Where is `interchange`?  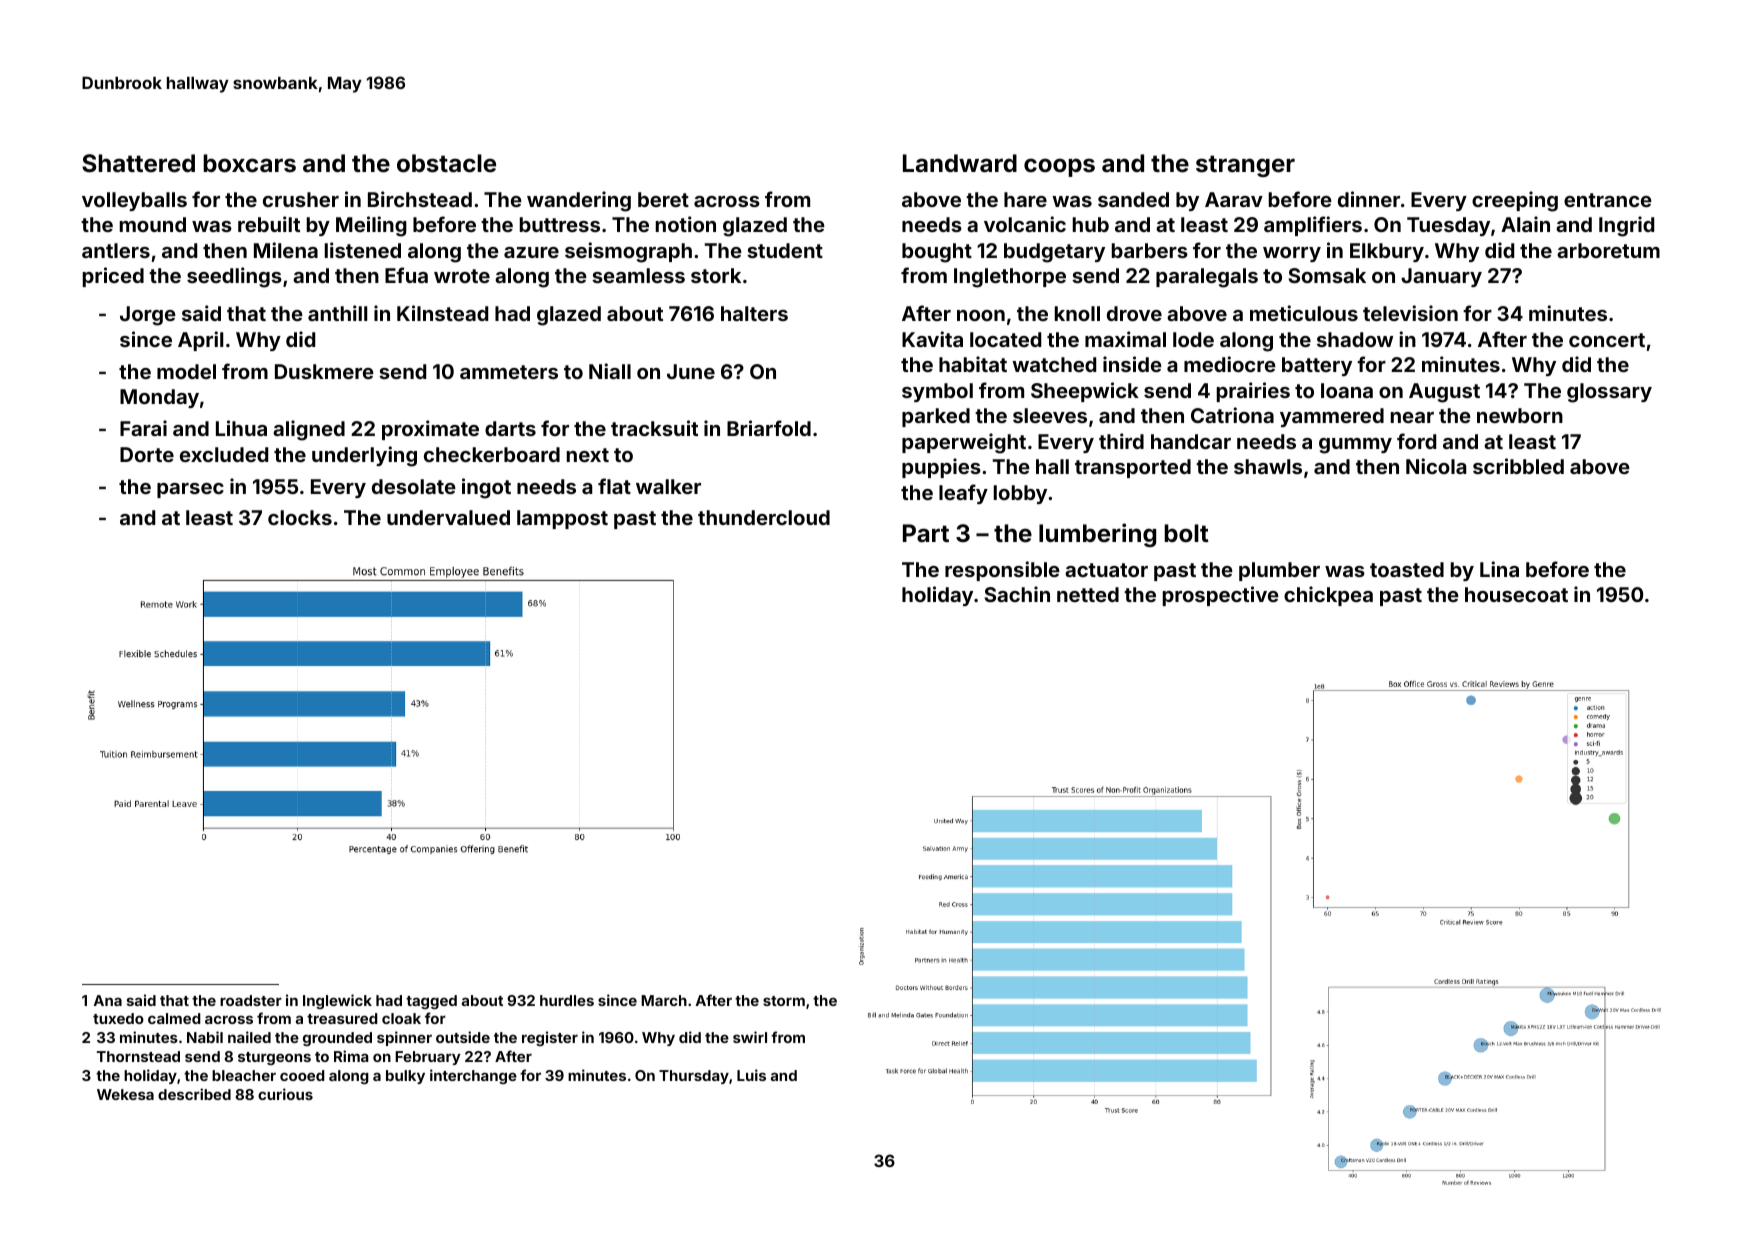
interchange is located at coordinates (473, 1076).
